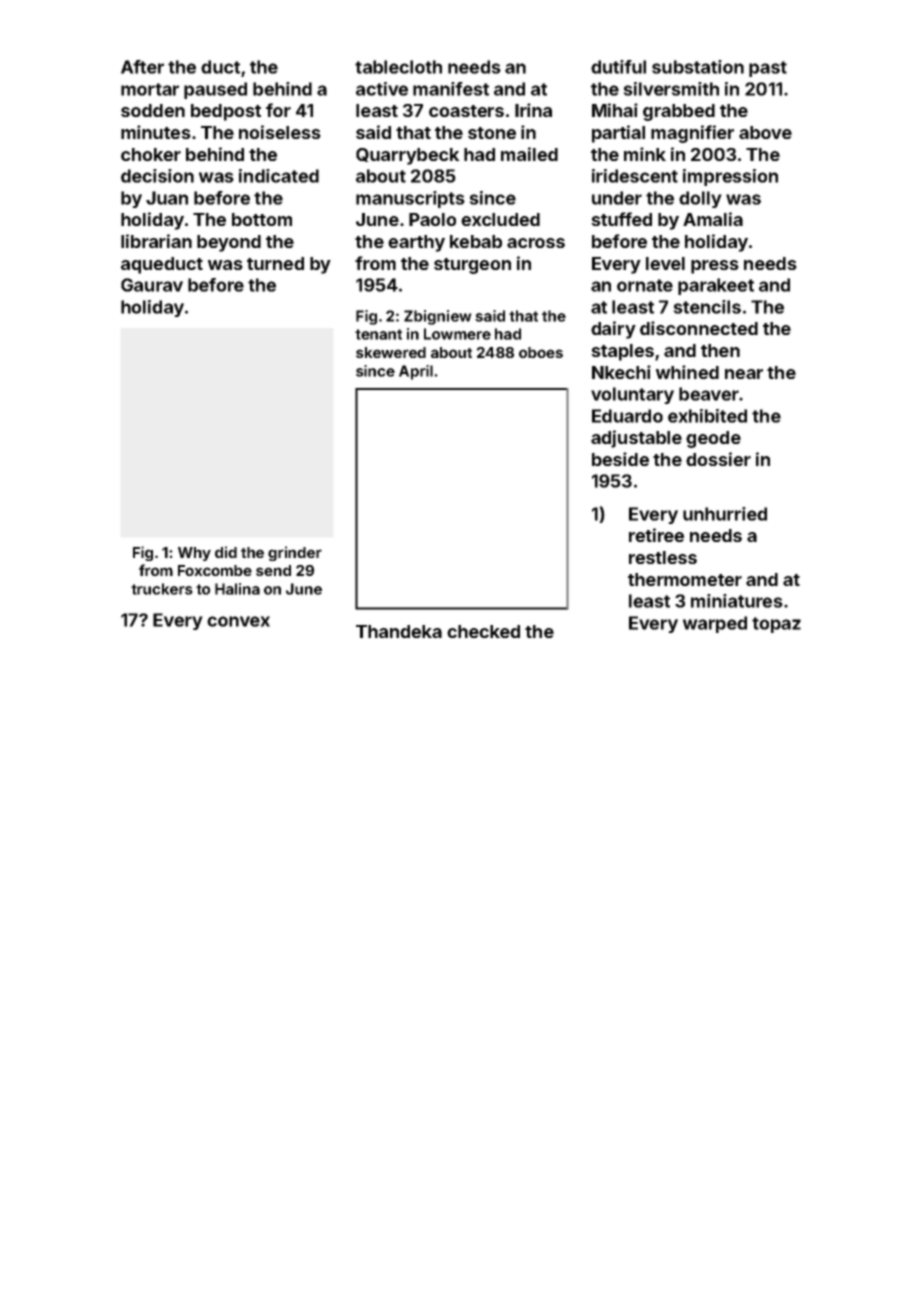 The height and width of the screenshot is (1308, 924). I want to click on Gaurav, so click(152, 285).
